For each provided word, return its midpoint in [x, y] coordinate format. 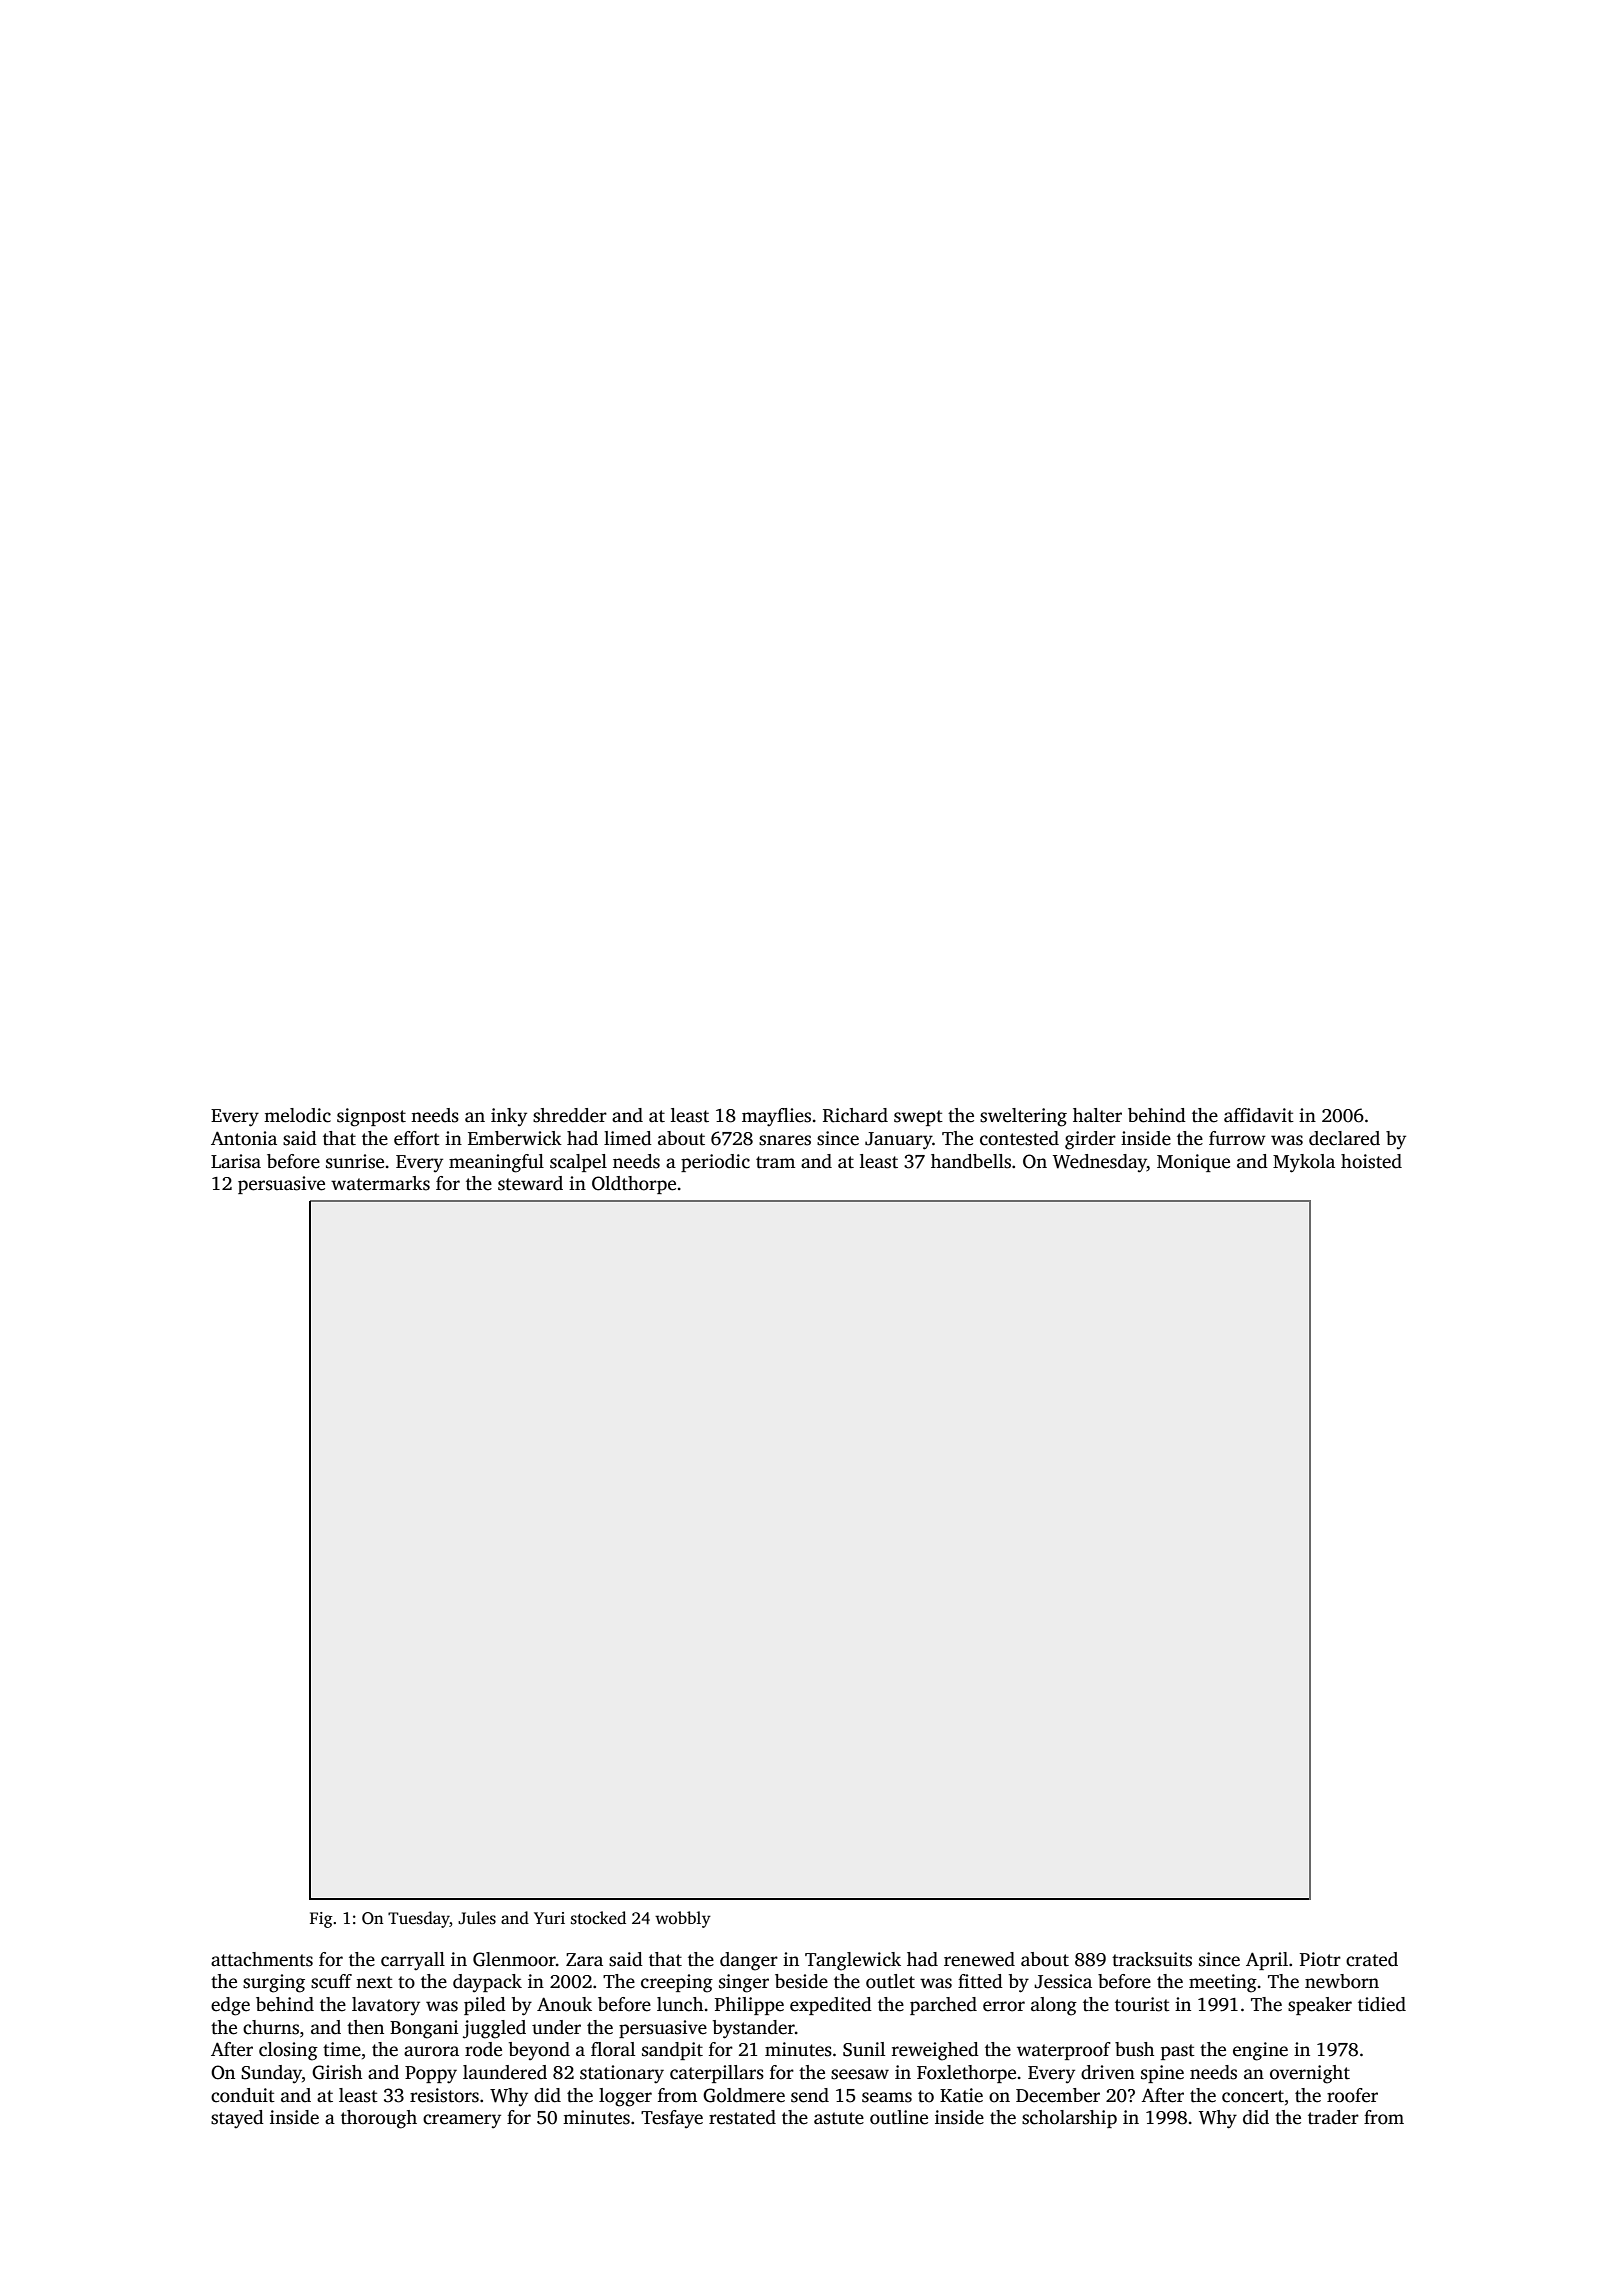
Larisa [236, 1161]
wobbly [683, 1919]
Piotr [1320, 1959]
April [1267, 1961]
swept [918, 1118]
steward [530, 1183]
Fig [321, 1920]
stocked [598, 1918]
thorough [379, 2119]
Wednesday [1100, 1163]
